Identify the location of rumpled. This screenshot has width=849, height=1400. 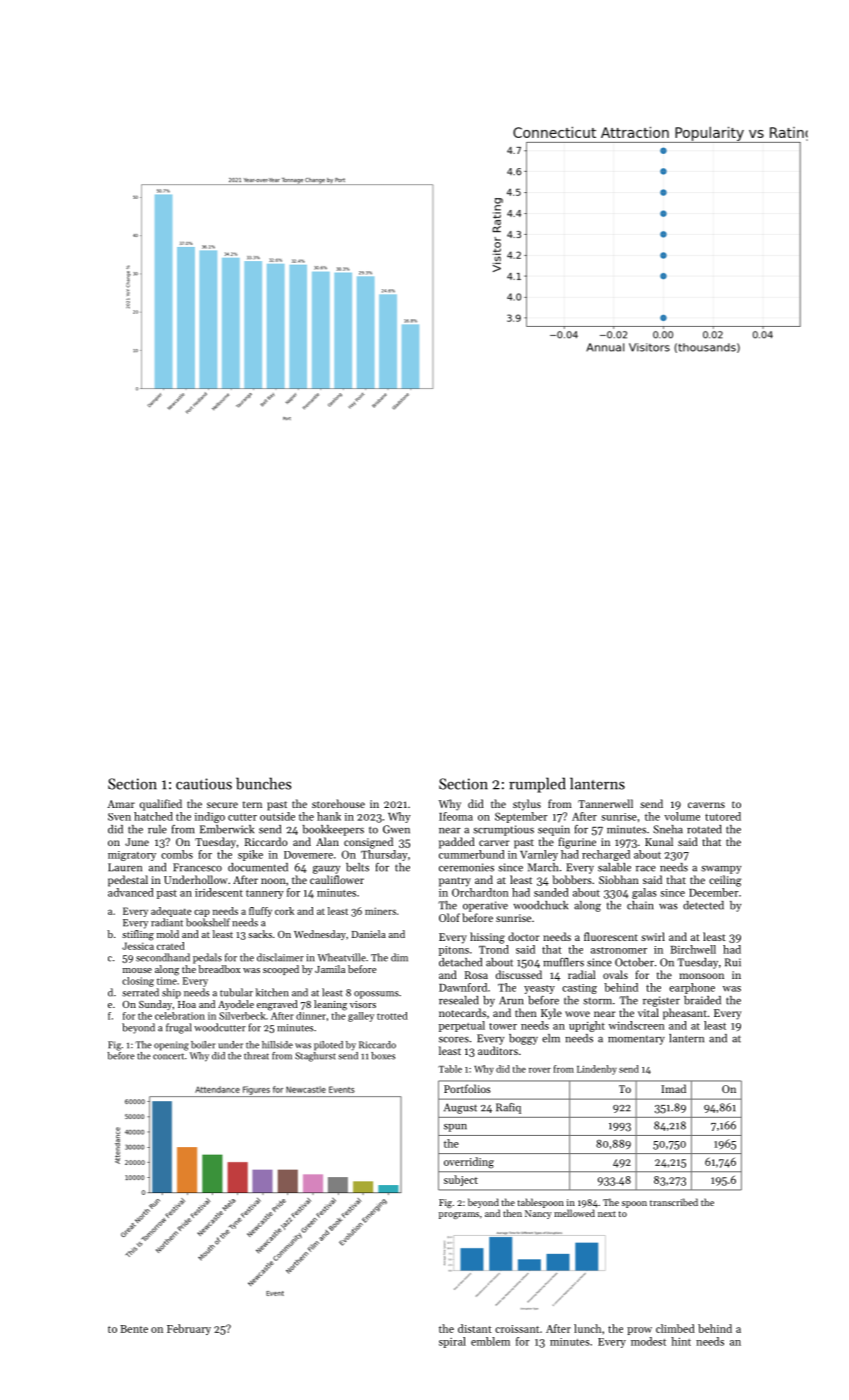
(537, 785).
